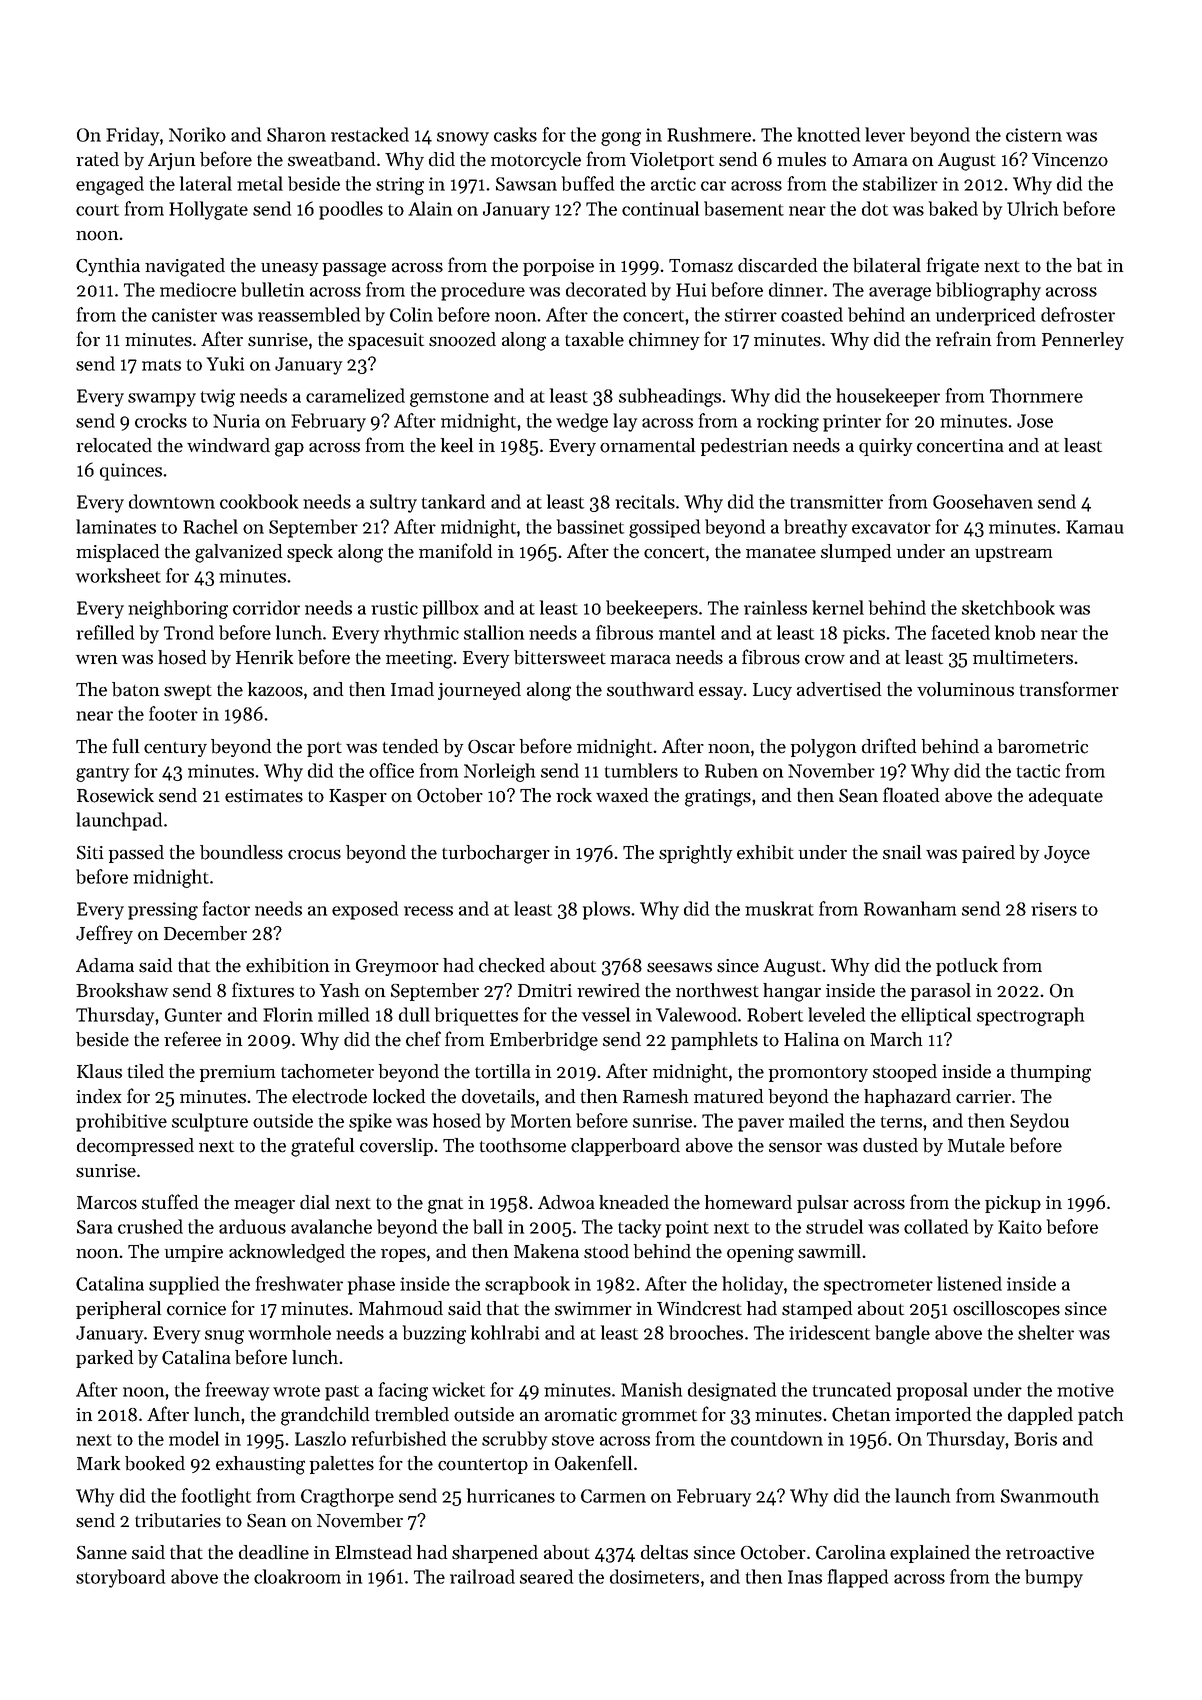 The height and width of the document is (1700, 1202). I want to click on defroster, so click(1078, 314).
